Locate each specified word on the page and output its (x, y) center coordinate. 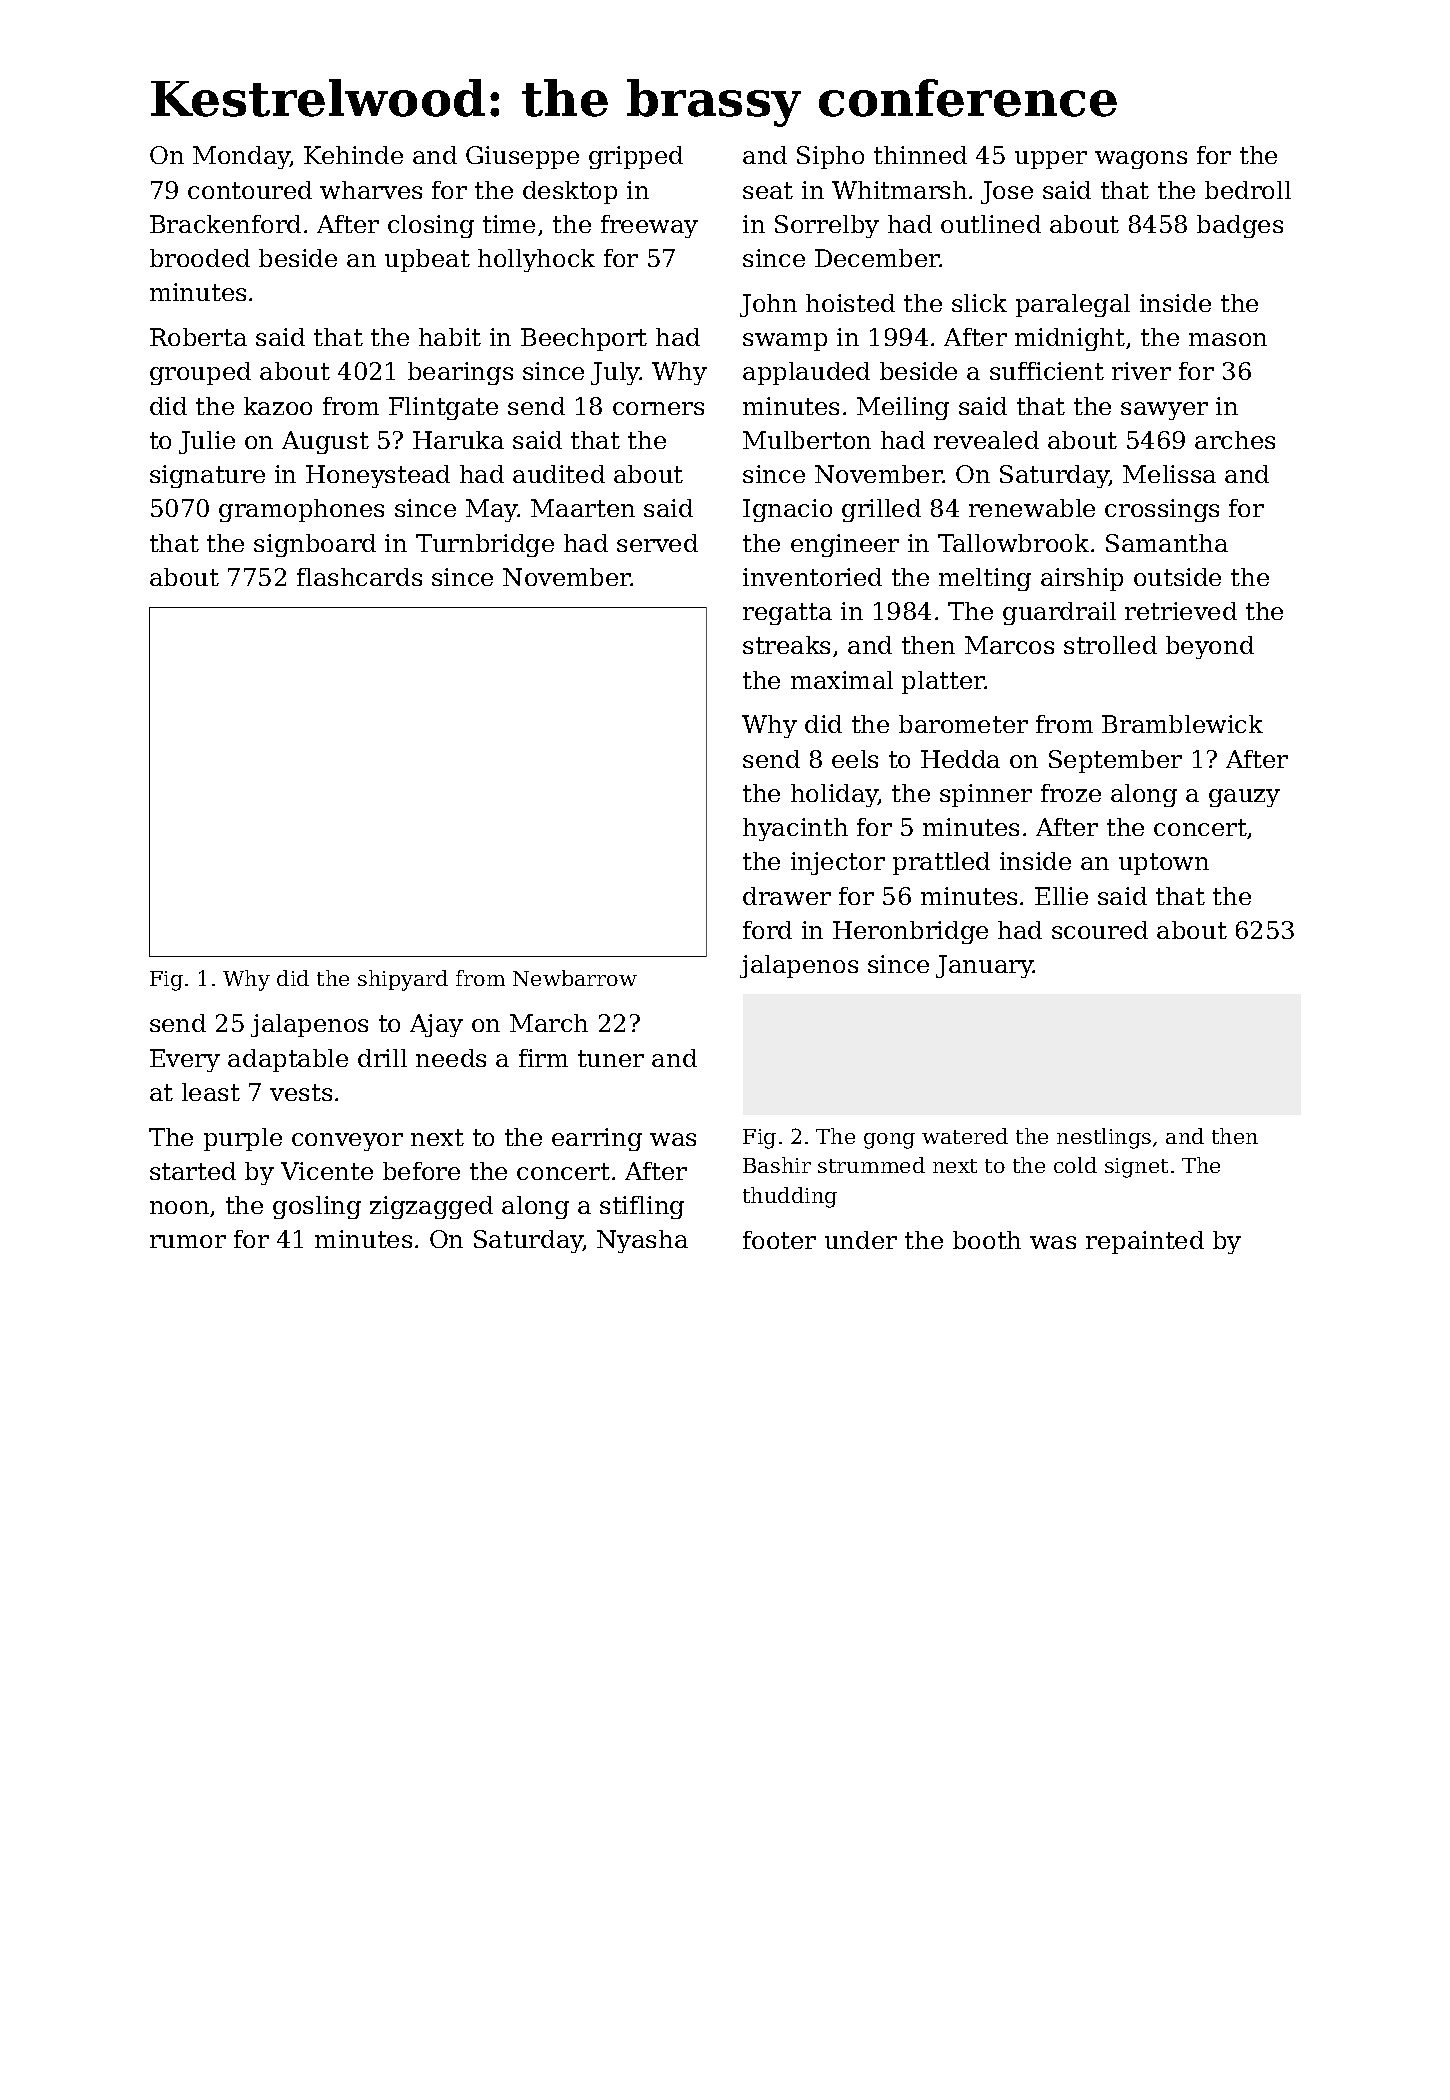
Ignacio (787, 510)
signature (207, 476)
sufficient (1047, 371)
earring (597, 1139)
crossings (1162, 510)
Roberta (198, 337)
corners (658, 408)
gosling (317, 1207)
